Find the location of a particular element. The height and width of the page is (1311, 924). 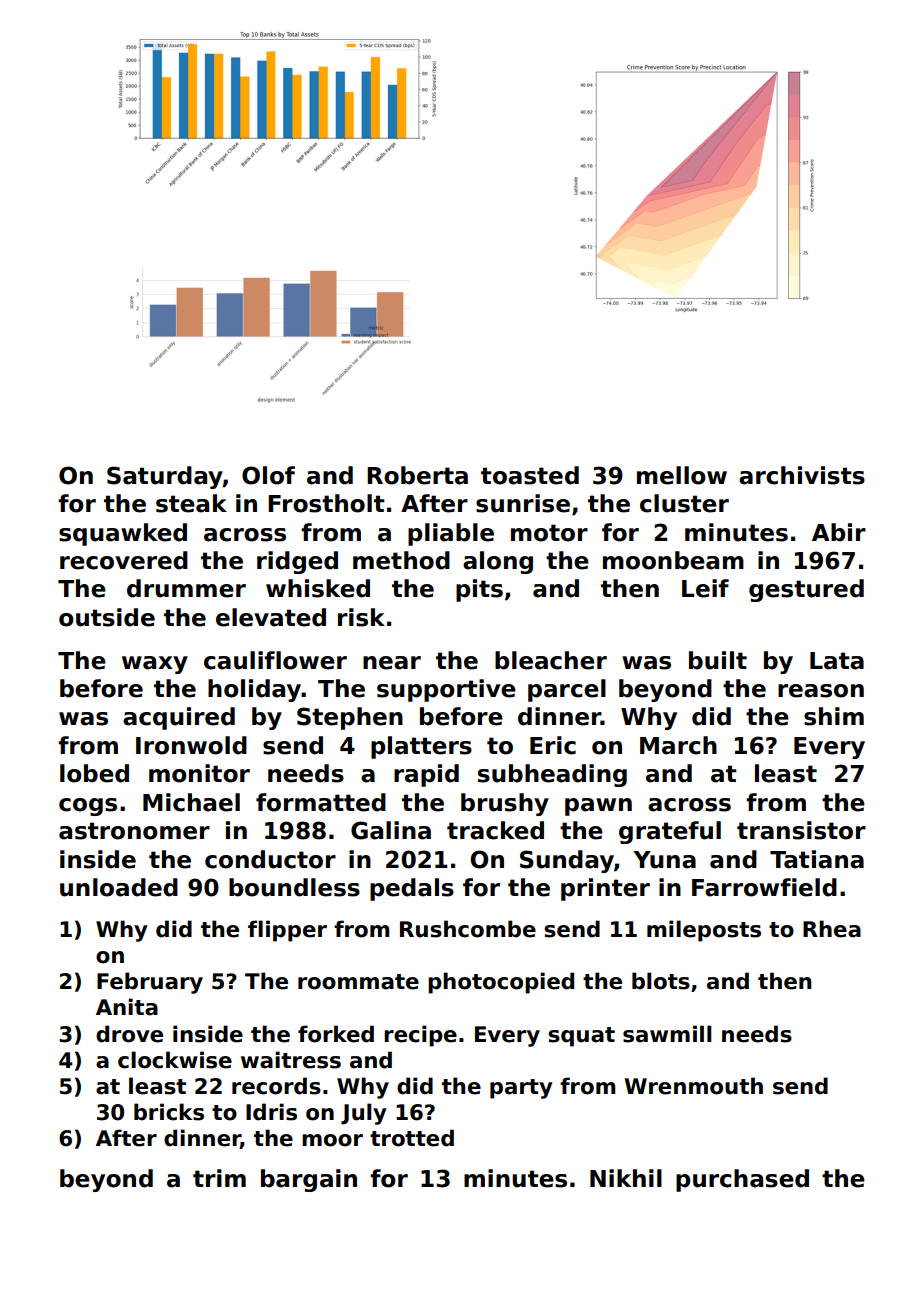

ridged is located at coordinates (297, 562).
